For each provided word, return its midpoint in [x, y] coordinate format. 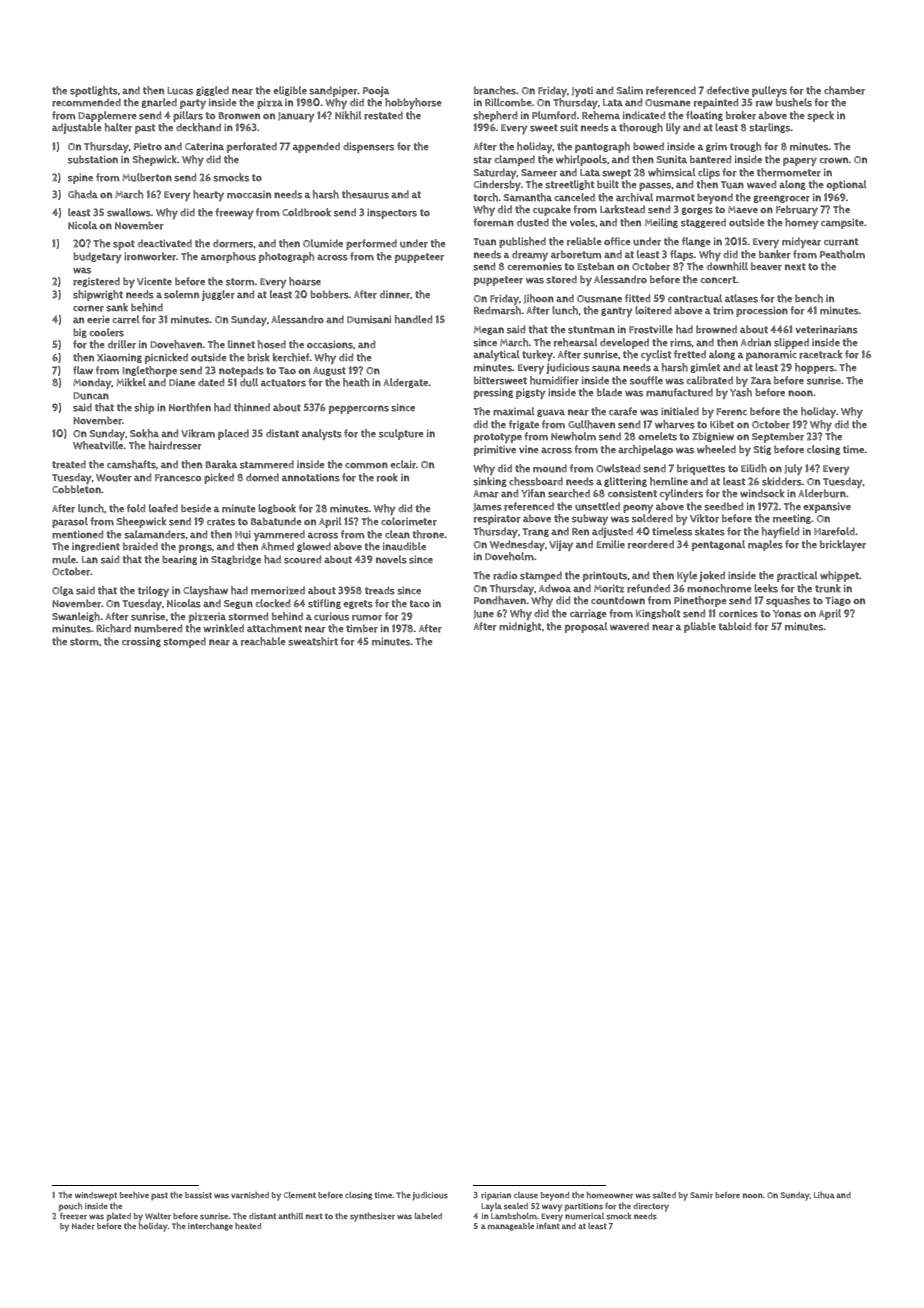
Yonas [787, 614]
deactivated [165, 243]
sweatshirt [313, 641]
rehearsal [576, 342]
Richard [113, 628]
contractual [695, 298]
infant [548, 1226]
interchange [210, 1227]
